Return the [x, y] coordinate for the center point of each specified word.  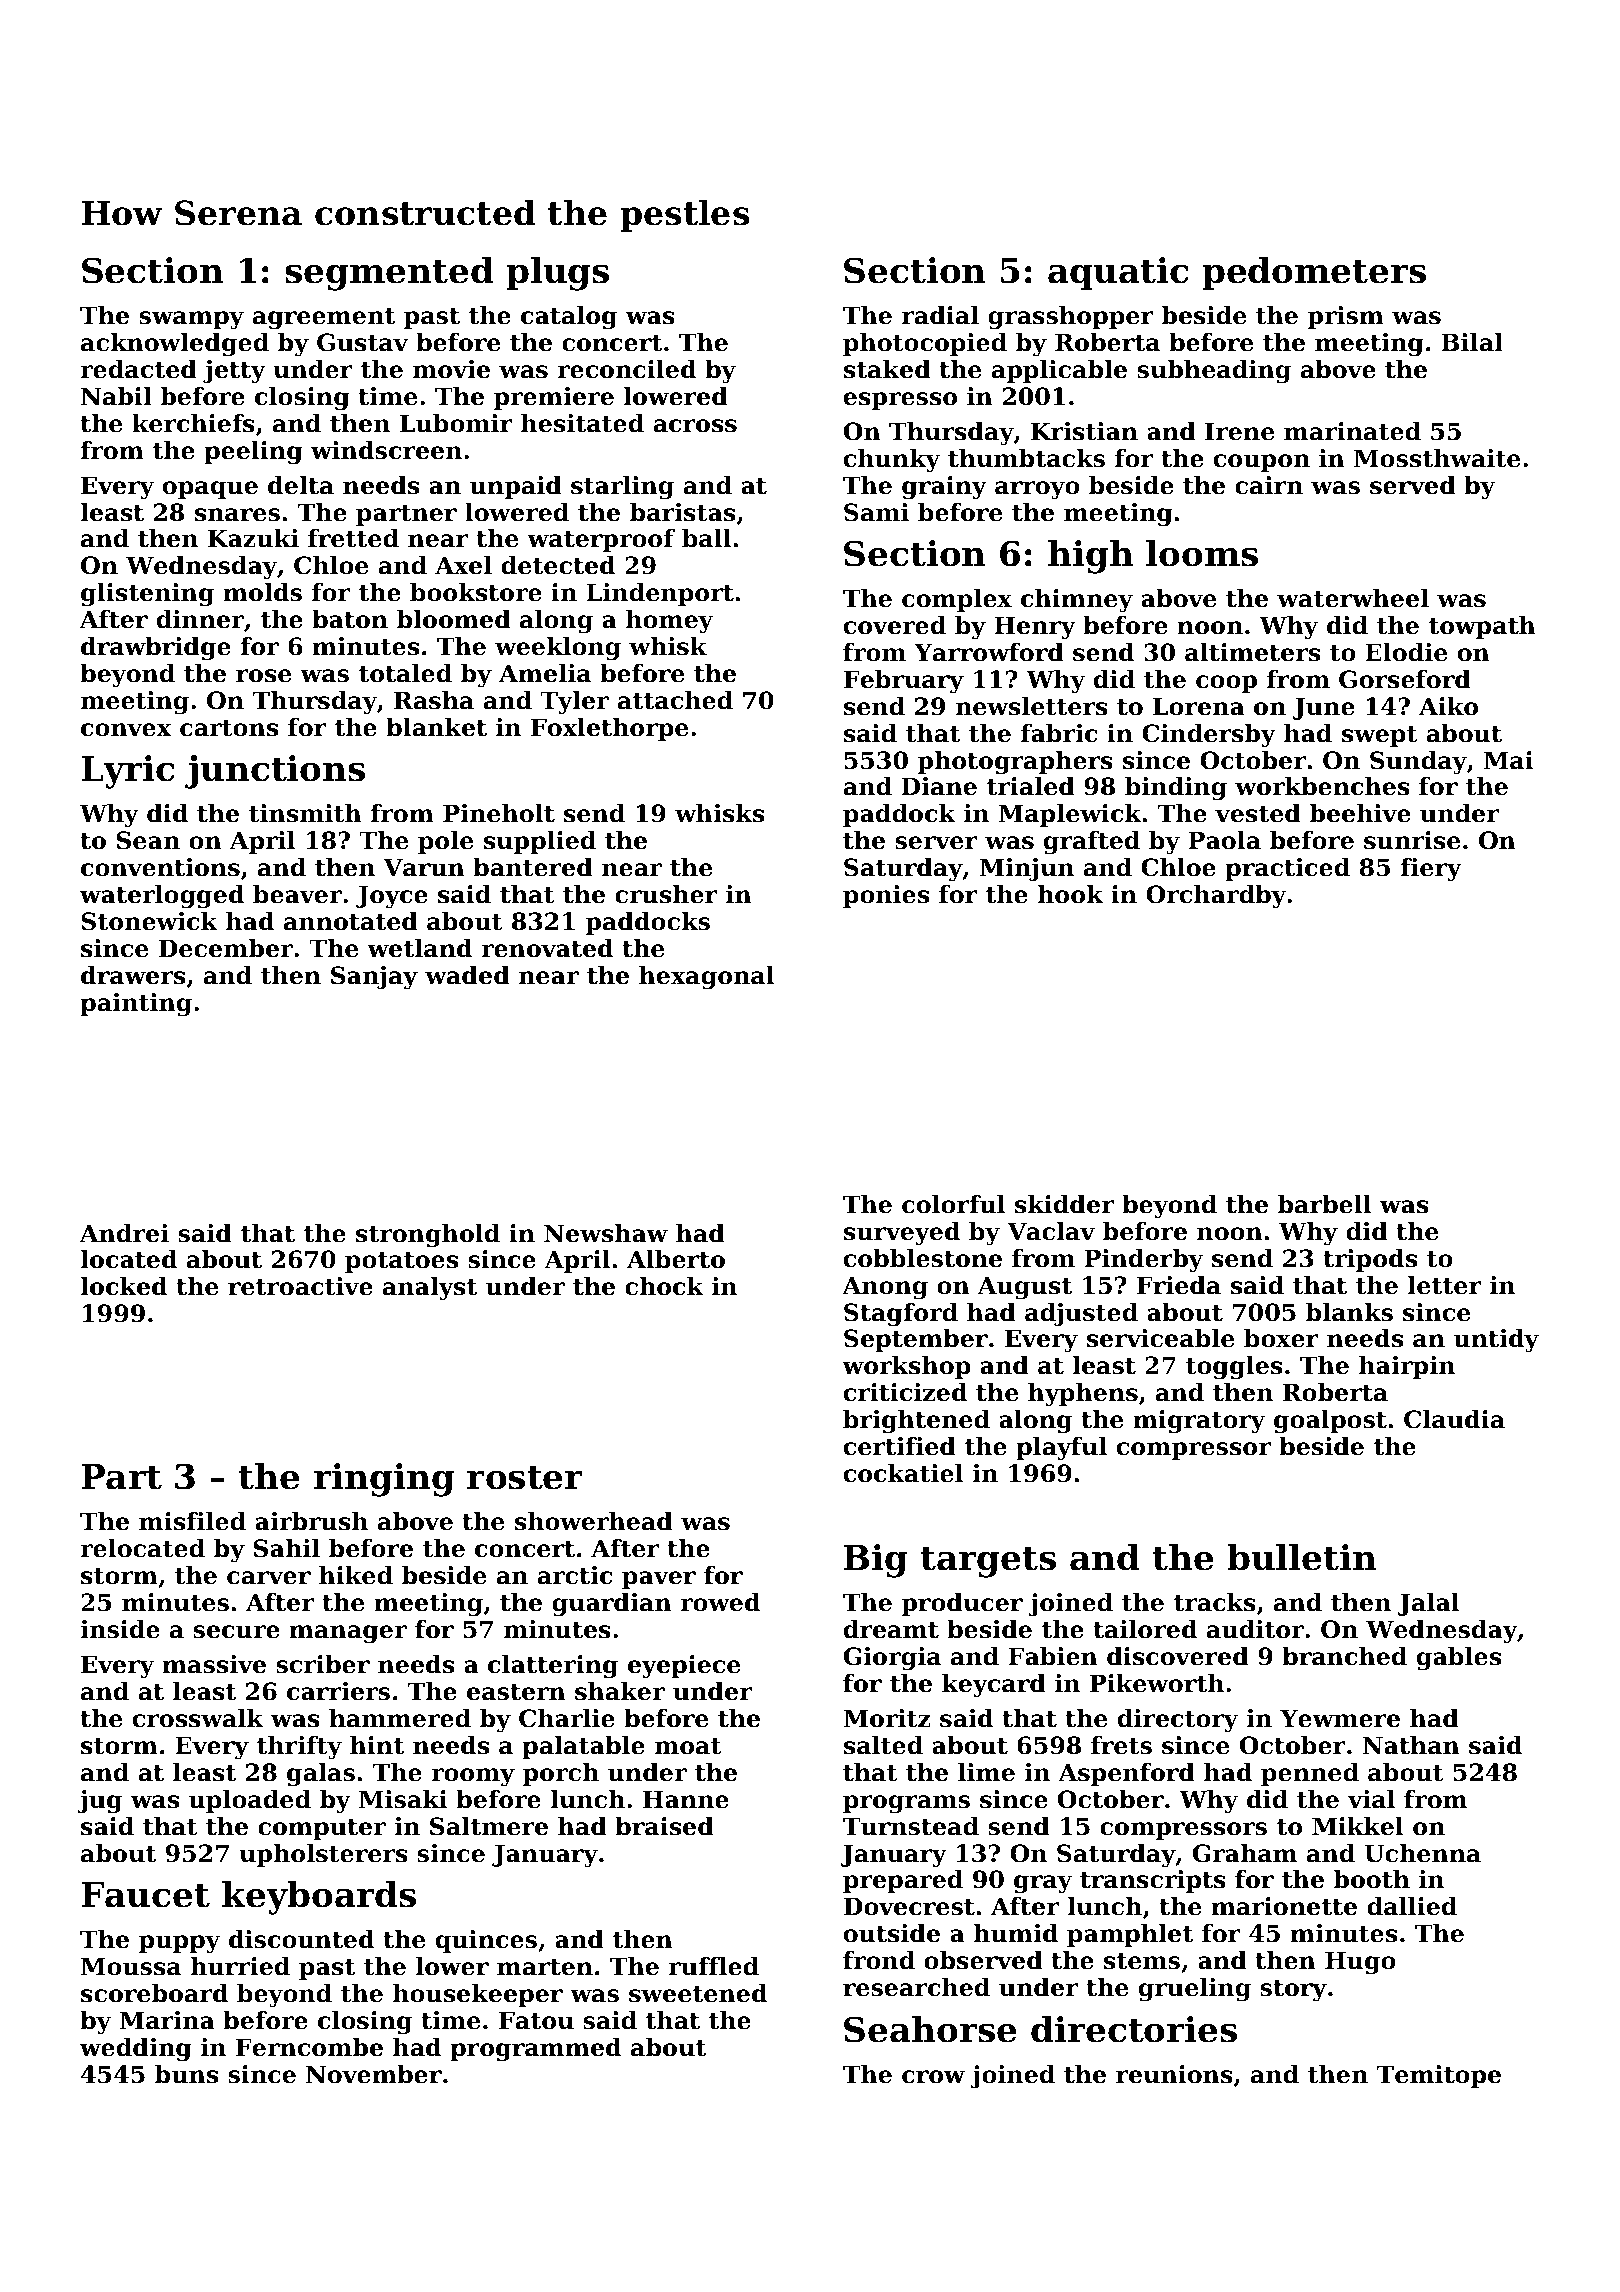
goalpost [1330, 1422]
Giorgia [892, 1659]
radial [940, 315]
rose [263, 676]
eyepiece [684, 1666]
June [1323, 708]
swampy [191, 320]
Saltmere [489, 1826]
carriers [338, 1691]
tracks [1215, 1602]
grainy [944, 488]
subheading [1214, 372]
